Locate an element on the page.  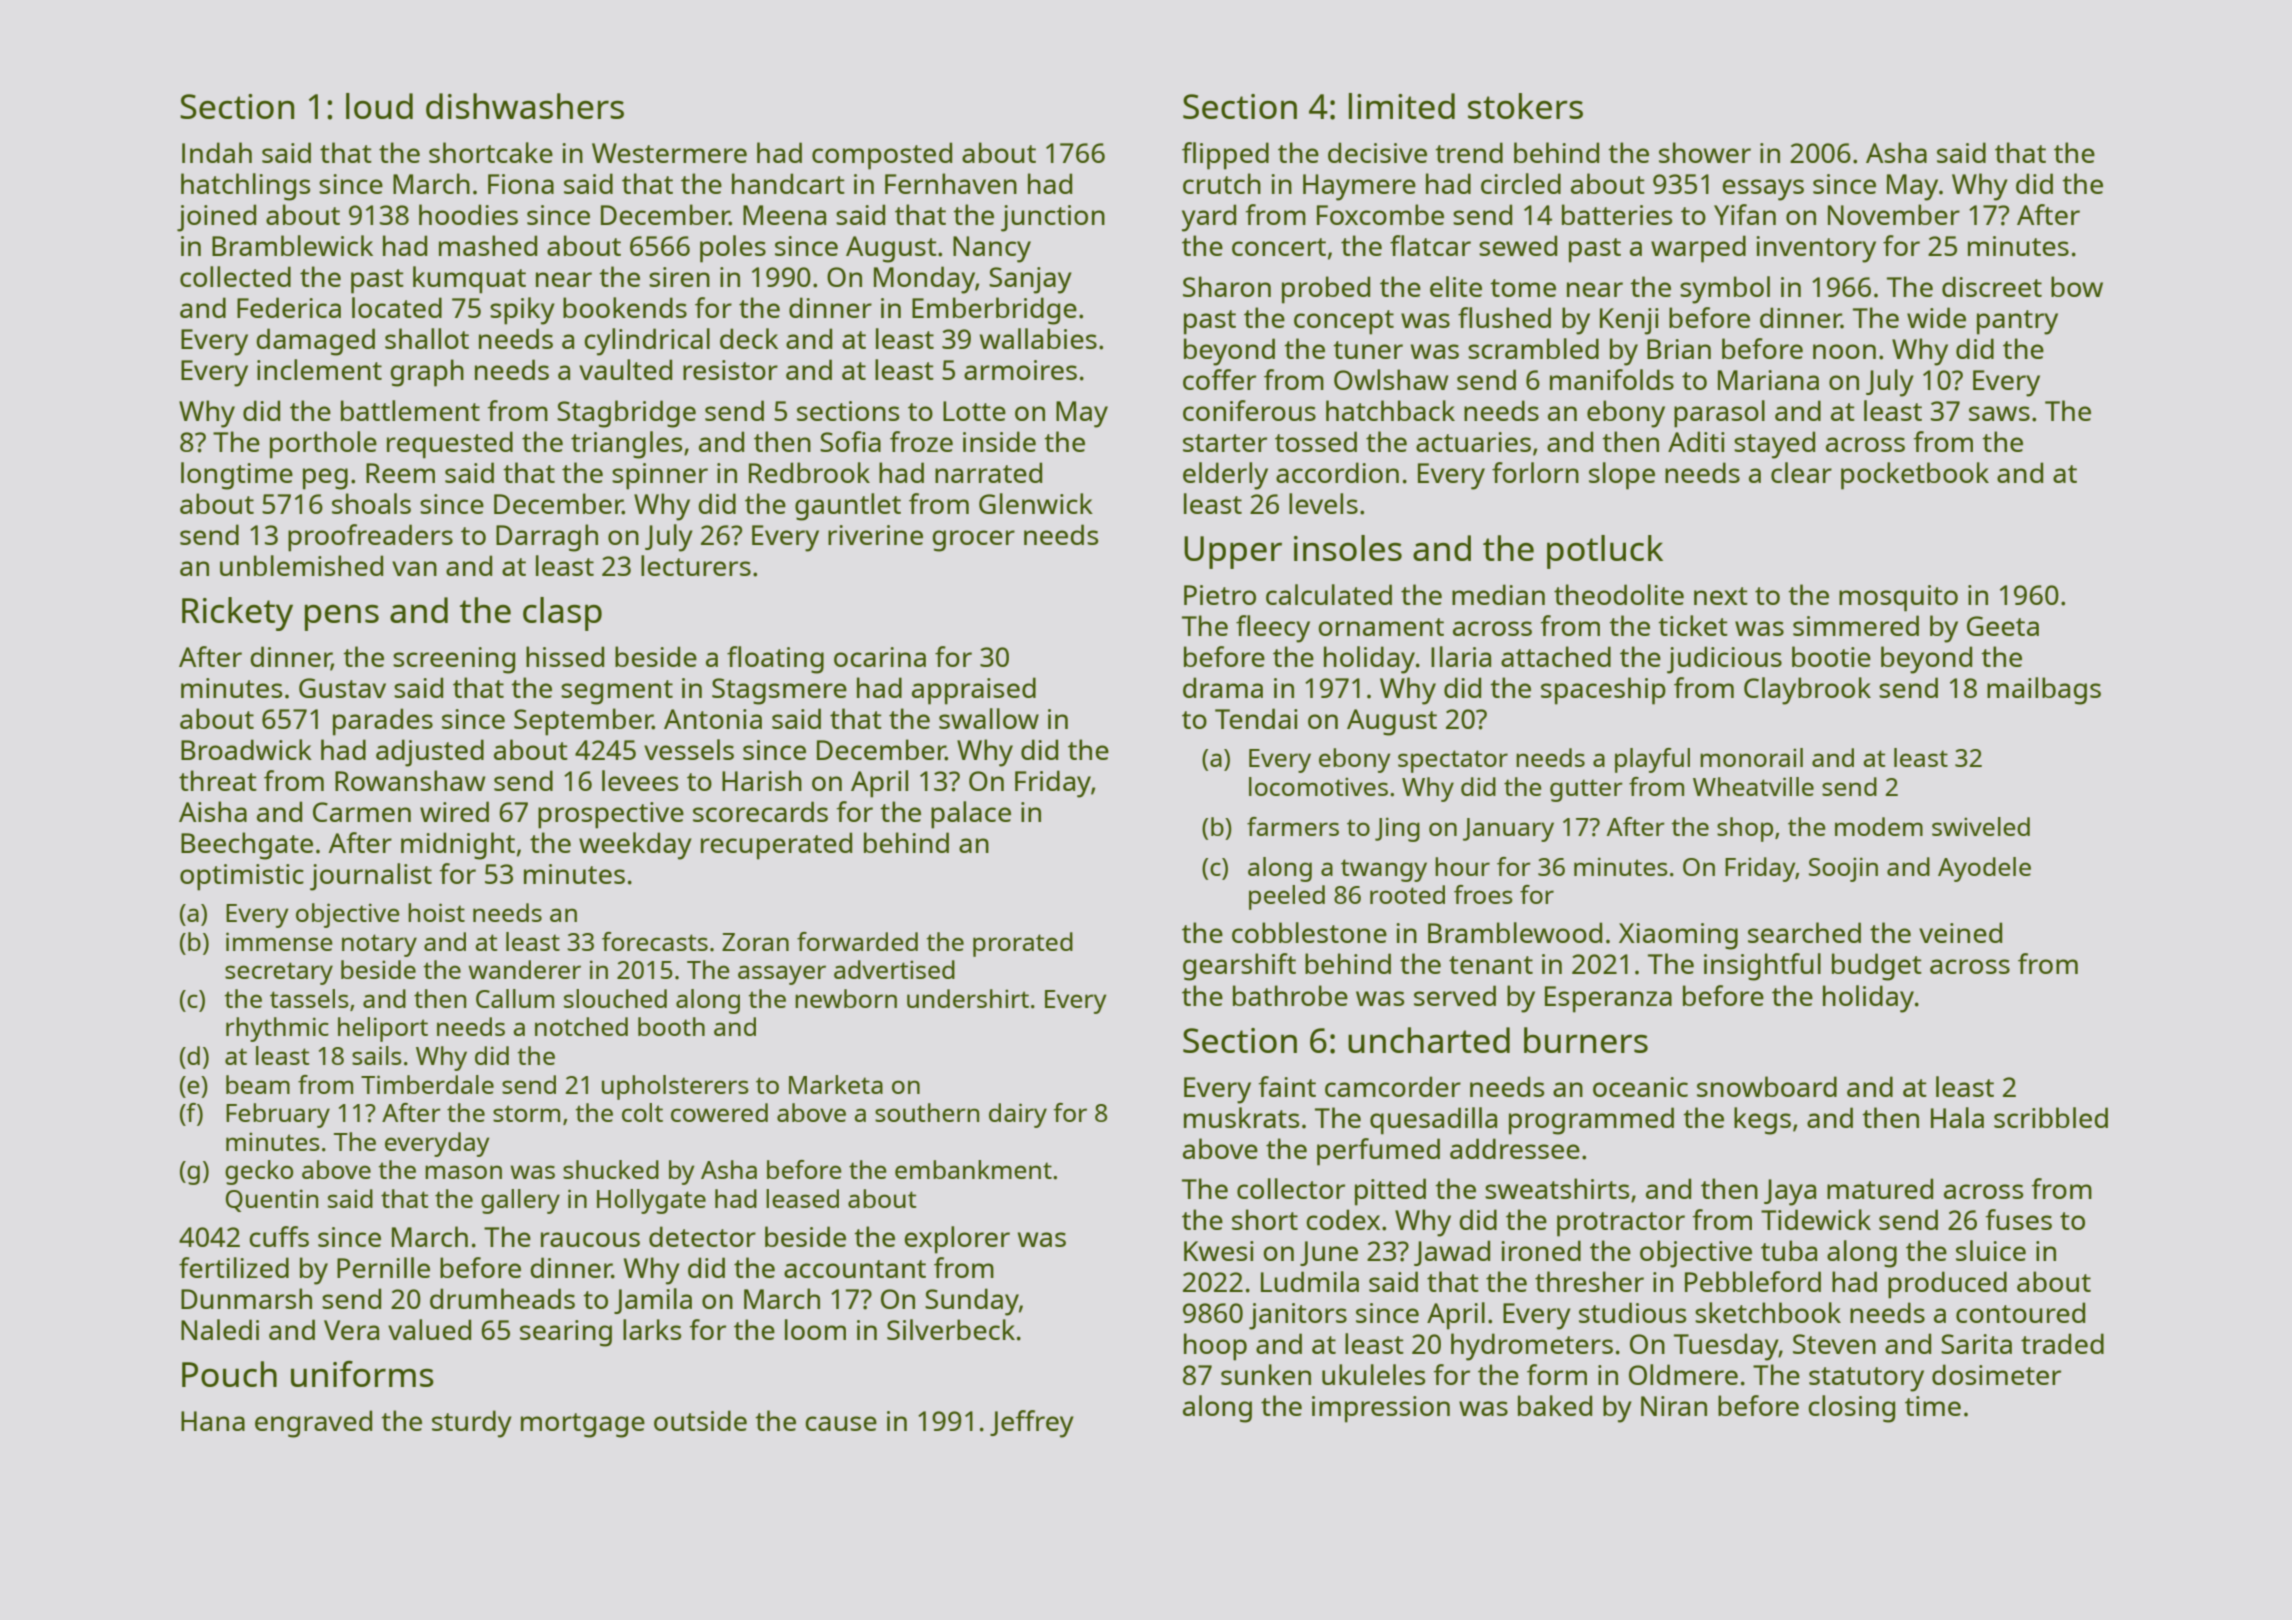
Jeffrey is located at coordinates (1032, 1424).
